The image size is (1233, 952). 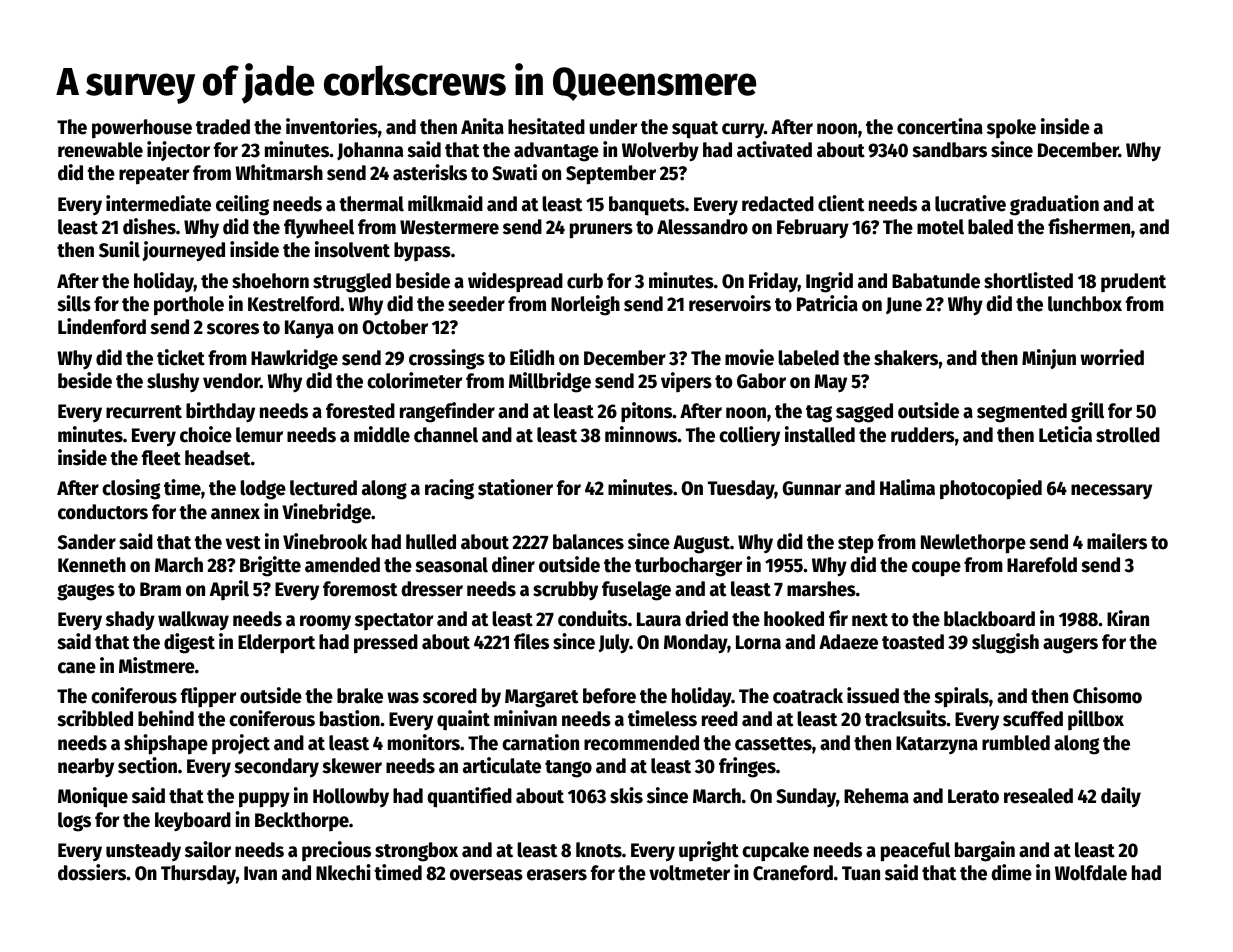 I want to click on lunchbox, so click(x=1085, y=304).
